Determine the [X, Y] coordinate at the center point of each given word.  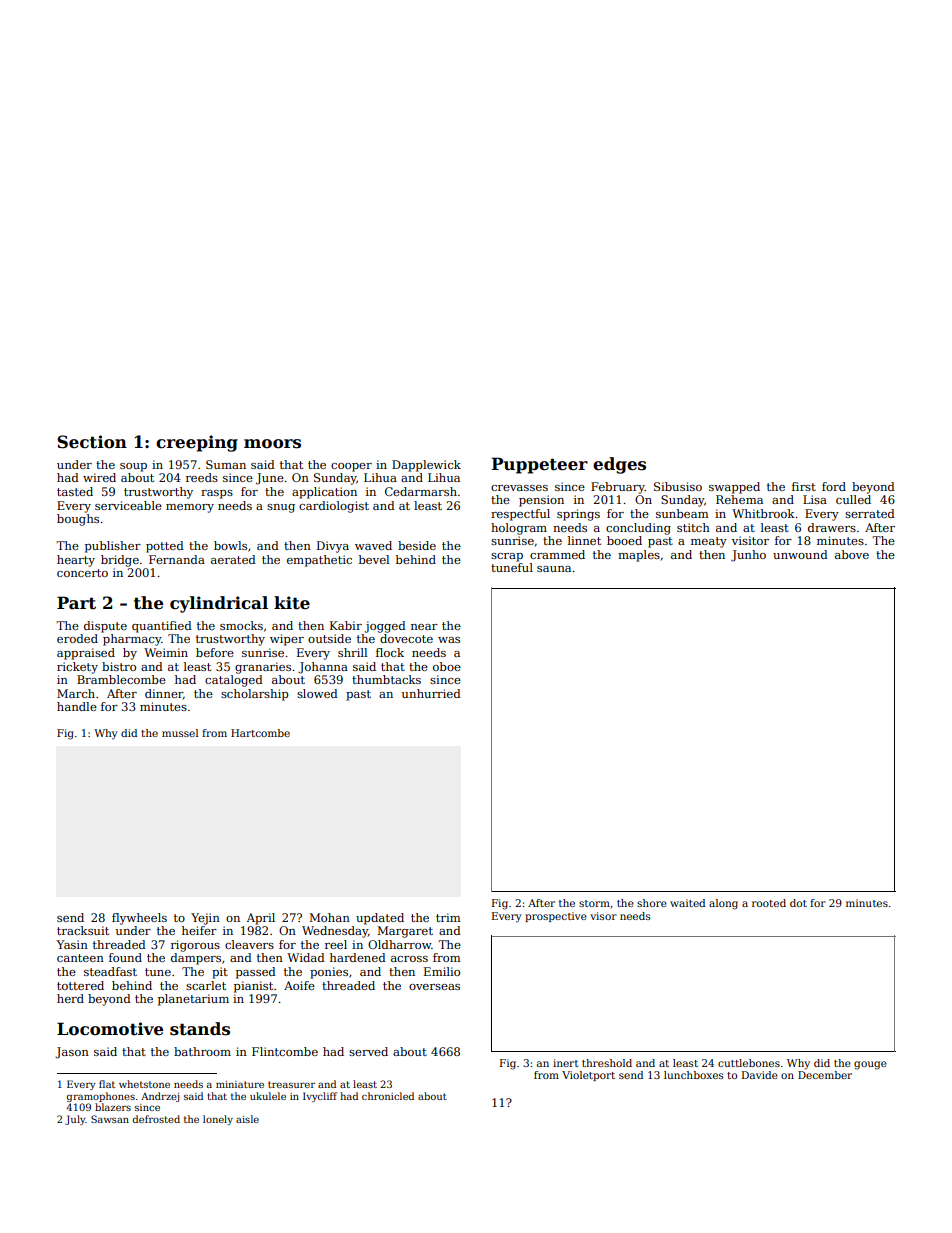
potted [165, 547]
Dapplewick [426, 466]
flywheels [139, 919]
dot [798, 903]
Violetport [588, 1076]
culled [853, 499]
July [75, 1120]
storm [594, 903]
